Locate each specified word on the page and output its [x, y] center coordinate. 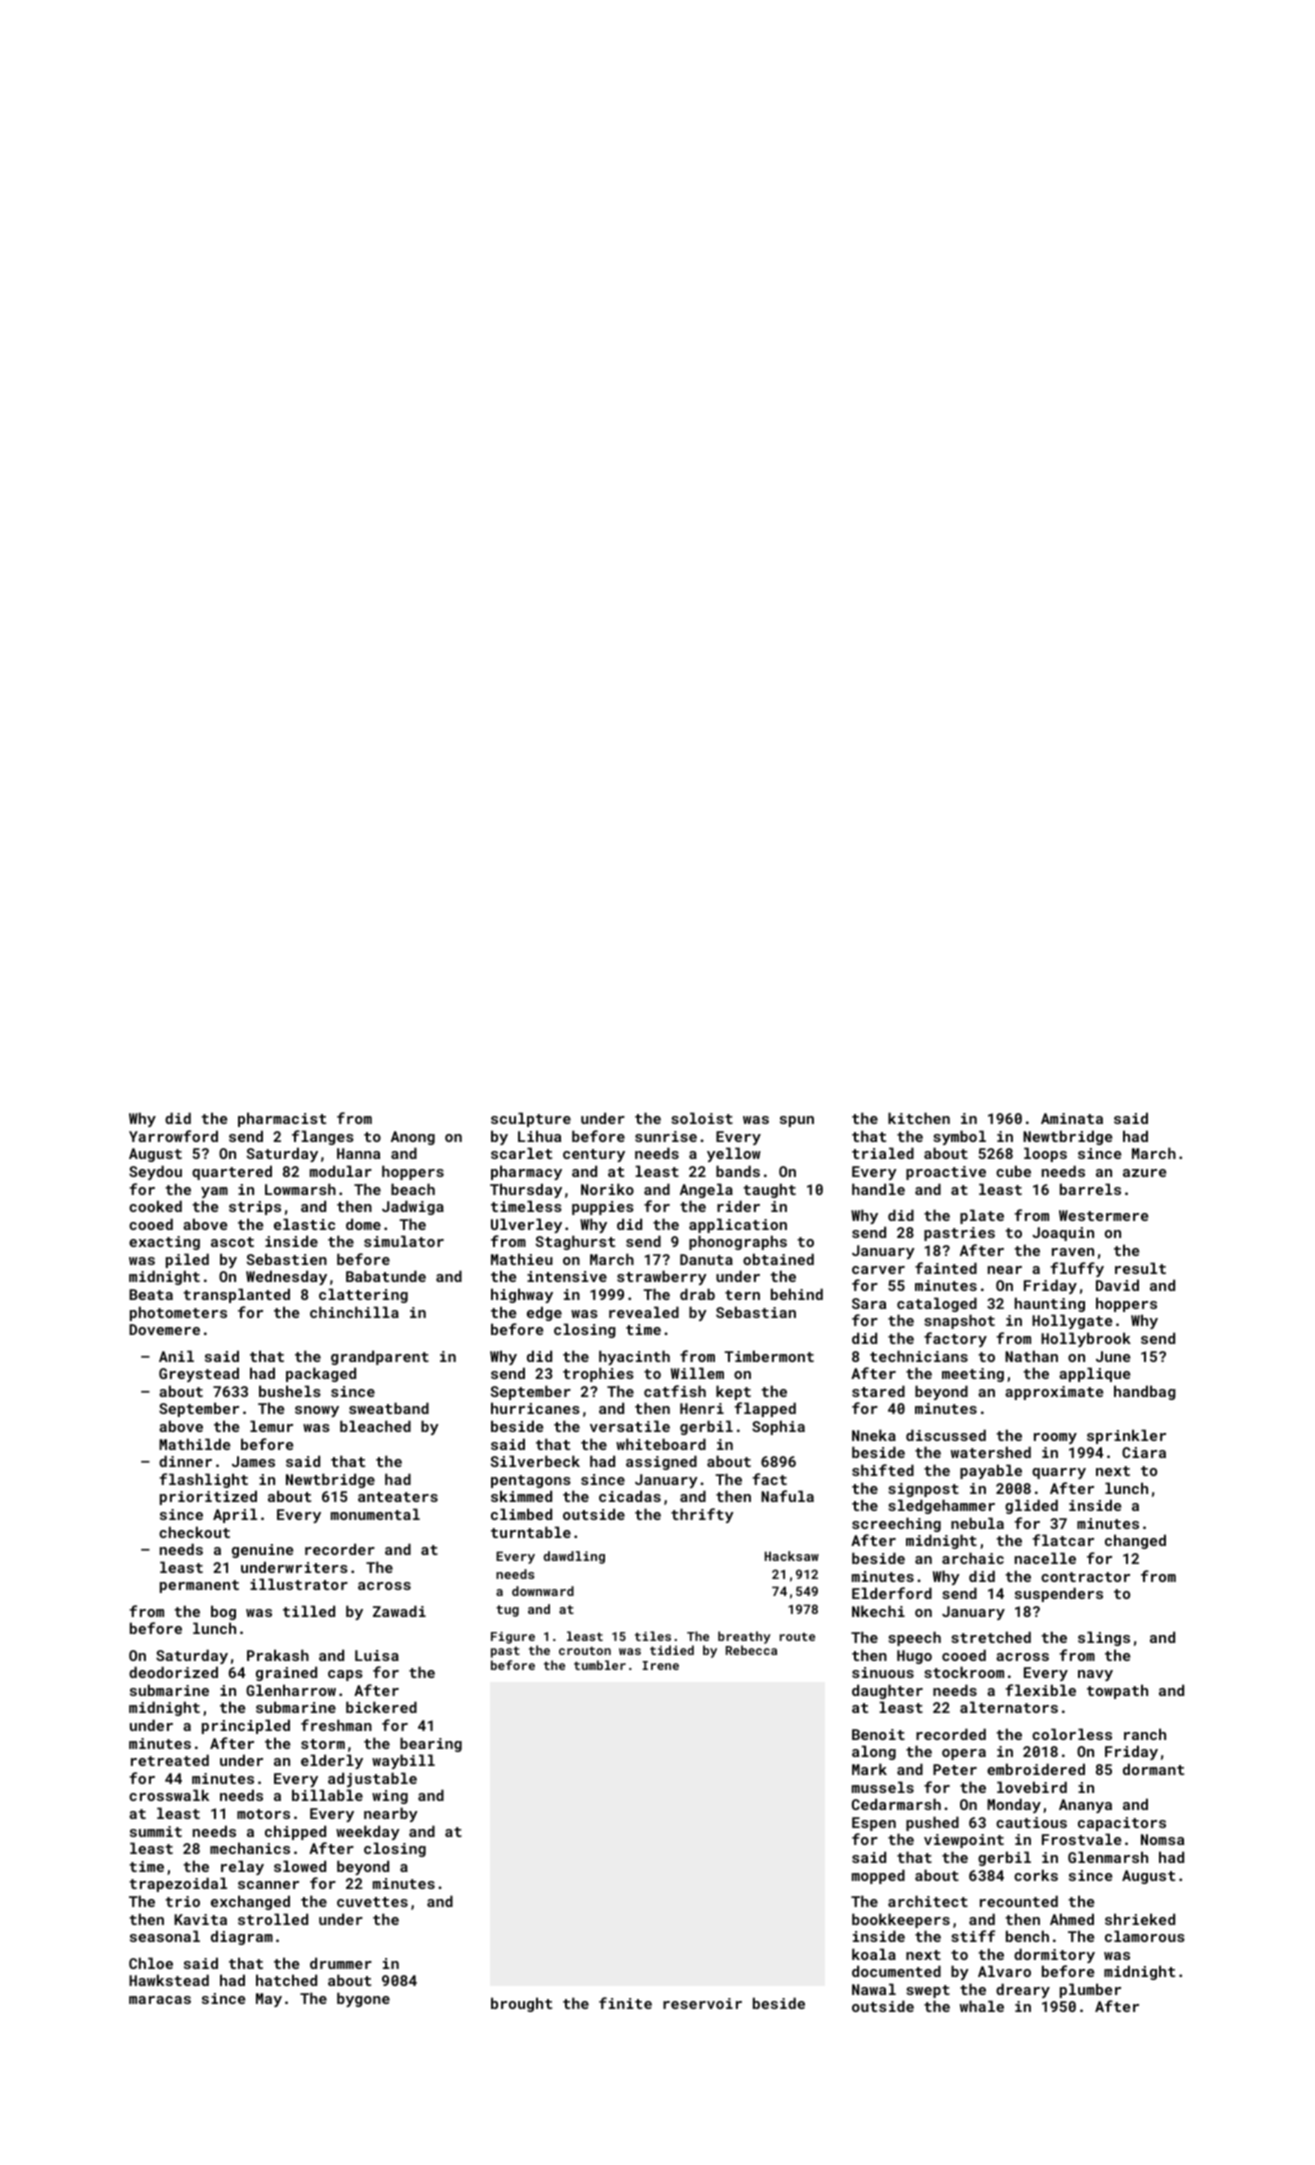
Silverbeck [535, 1461]
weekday [368, 1832]
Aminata [1072, 1118]
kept [733, 1392]
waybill [403, 1761]
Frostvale [1081, 1839]
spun [797, 1121]
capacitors [1122, 1824]
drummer [341, 1963]
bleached [375, 1426]
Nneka [874, 1435]
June [1113, 1356]
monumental [375, 1514]
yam [214, 1192]
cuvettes [372, 1902]
